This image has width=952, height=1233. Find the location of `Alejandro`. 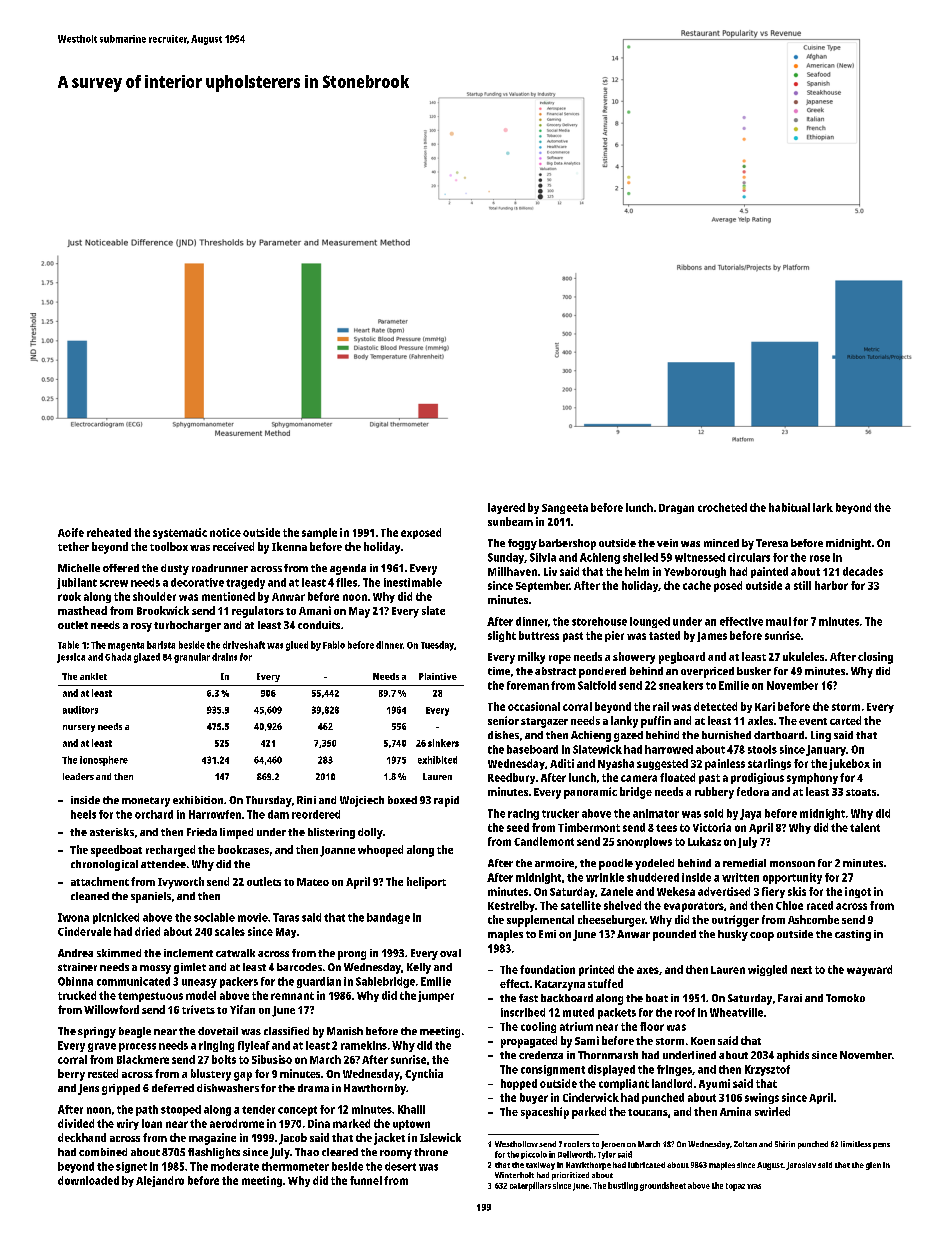

Alejandro is located at coordinates (160, 1181).
